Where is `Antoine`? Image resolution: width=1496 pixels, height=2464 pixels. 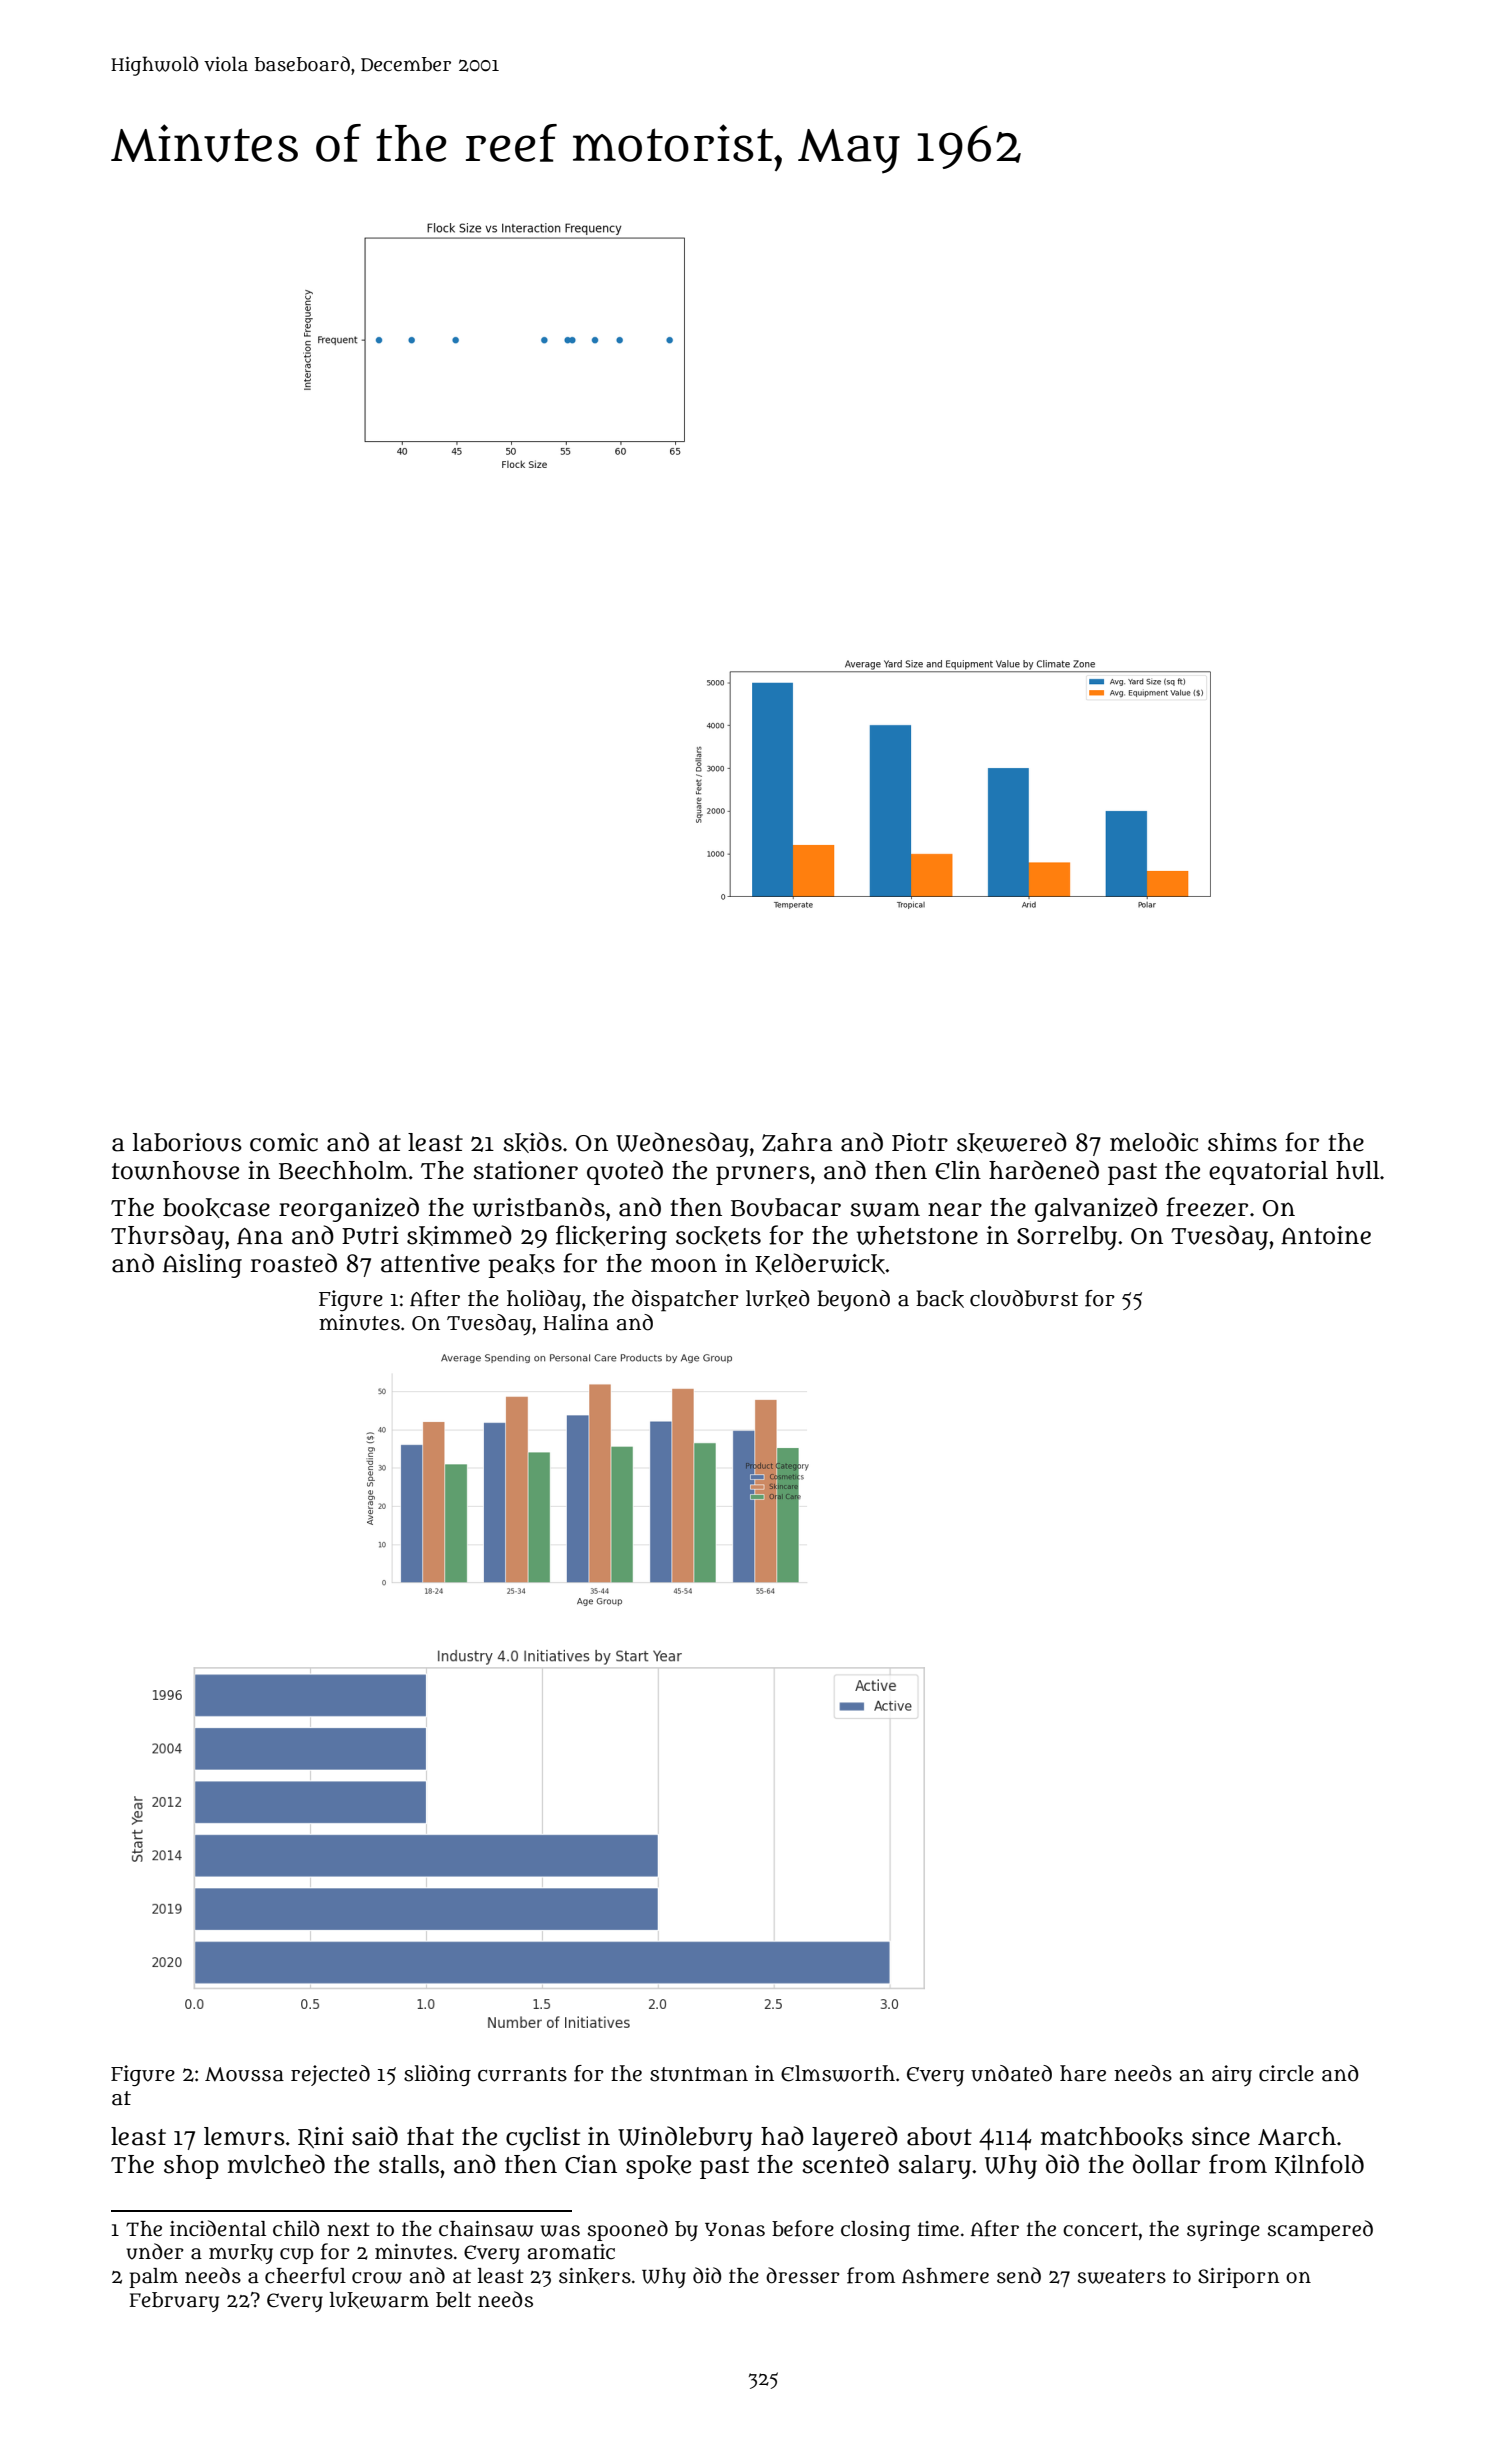
Antoine is located at coordinates (1326, 1235).
